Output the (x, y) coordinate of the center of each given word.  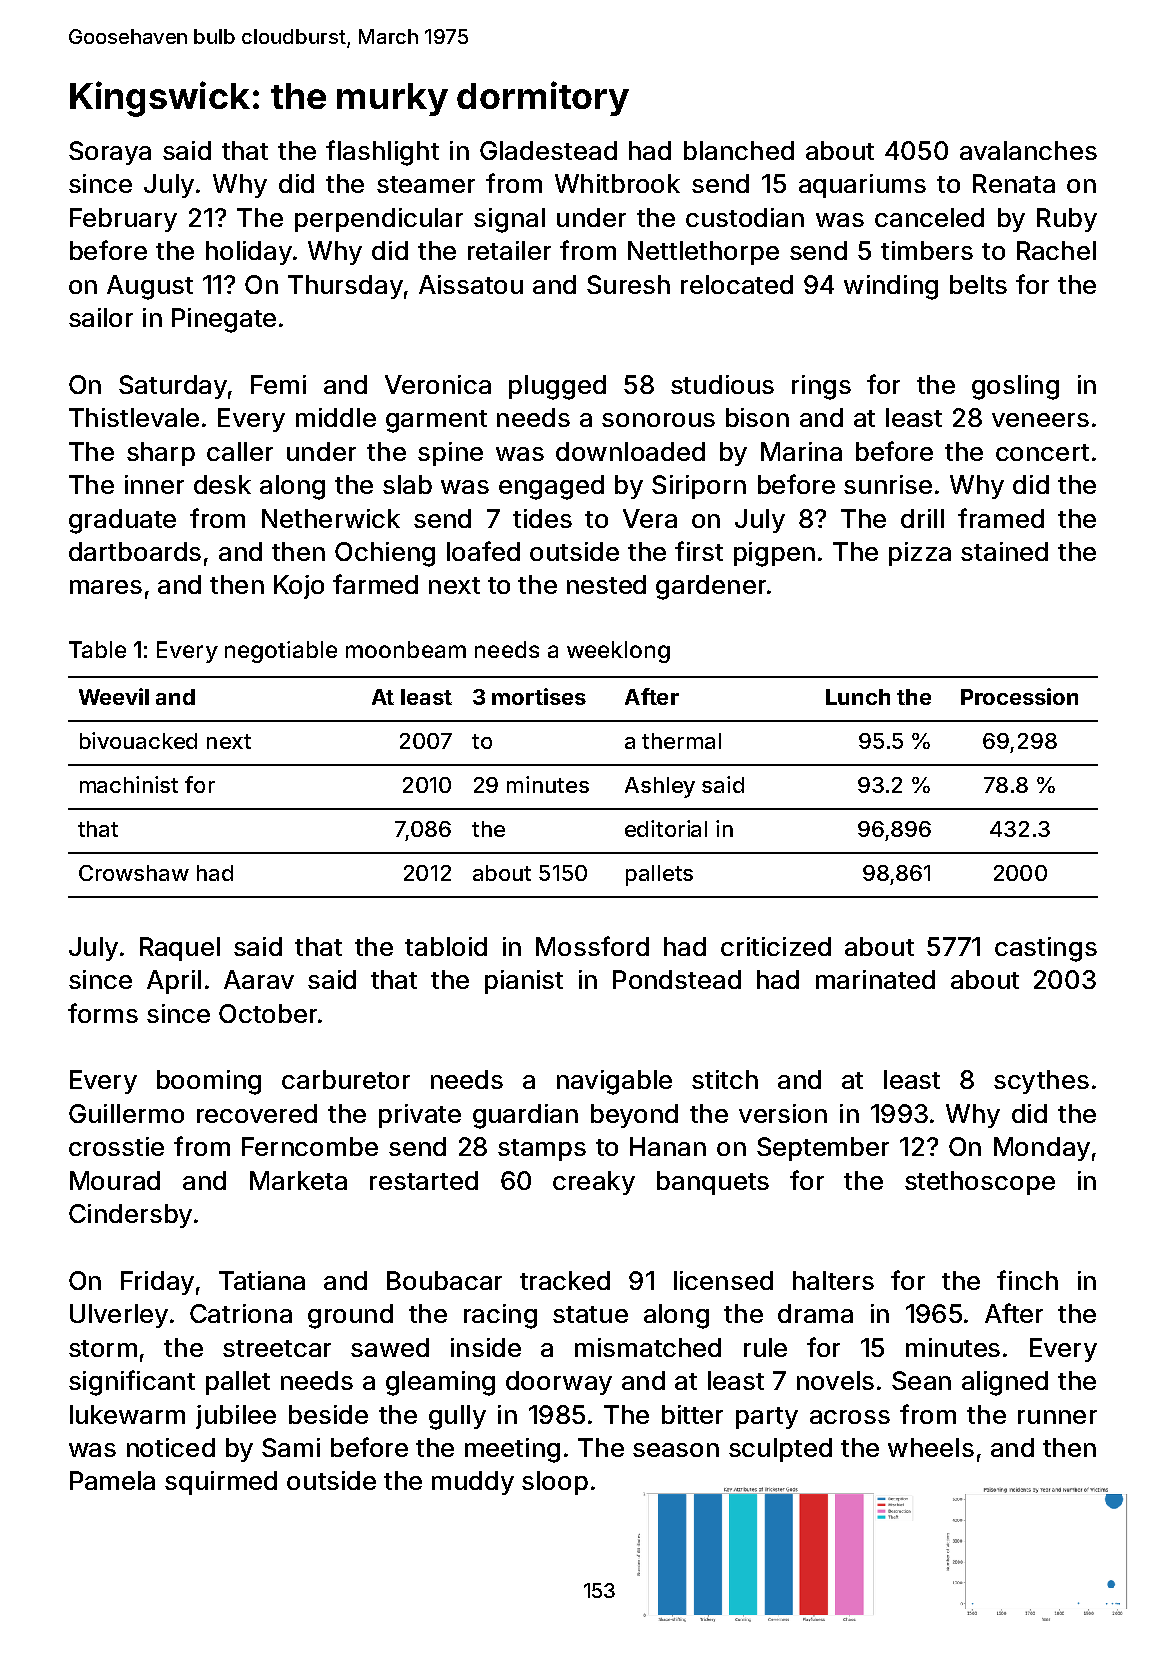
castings (1046, 949)
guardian (525, 1116)
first (699, 551)
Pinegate (224, 320)
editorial (666, 828)
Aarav (259, 979)
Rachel (1056, 250)
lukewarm (127, 1414)
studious (722, 384)
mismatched (648, 1347)
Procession (1019, 696)
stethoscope (980, 1183)
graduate (122, 521)
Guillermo (126, 1113)
